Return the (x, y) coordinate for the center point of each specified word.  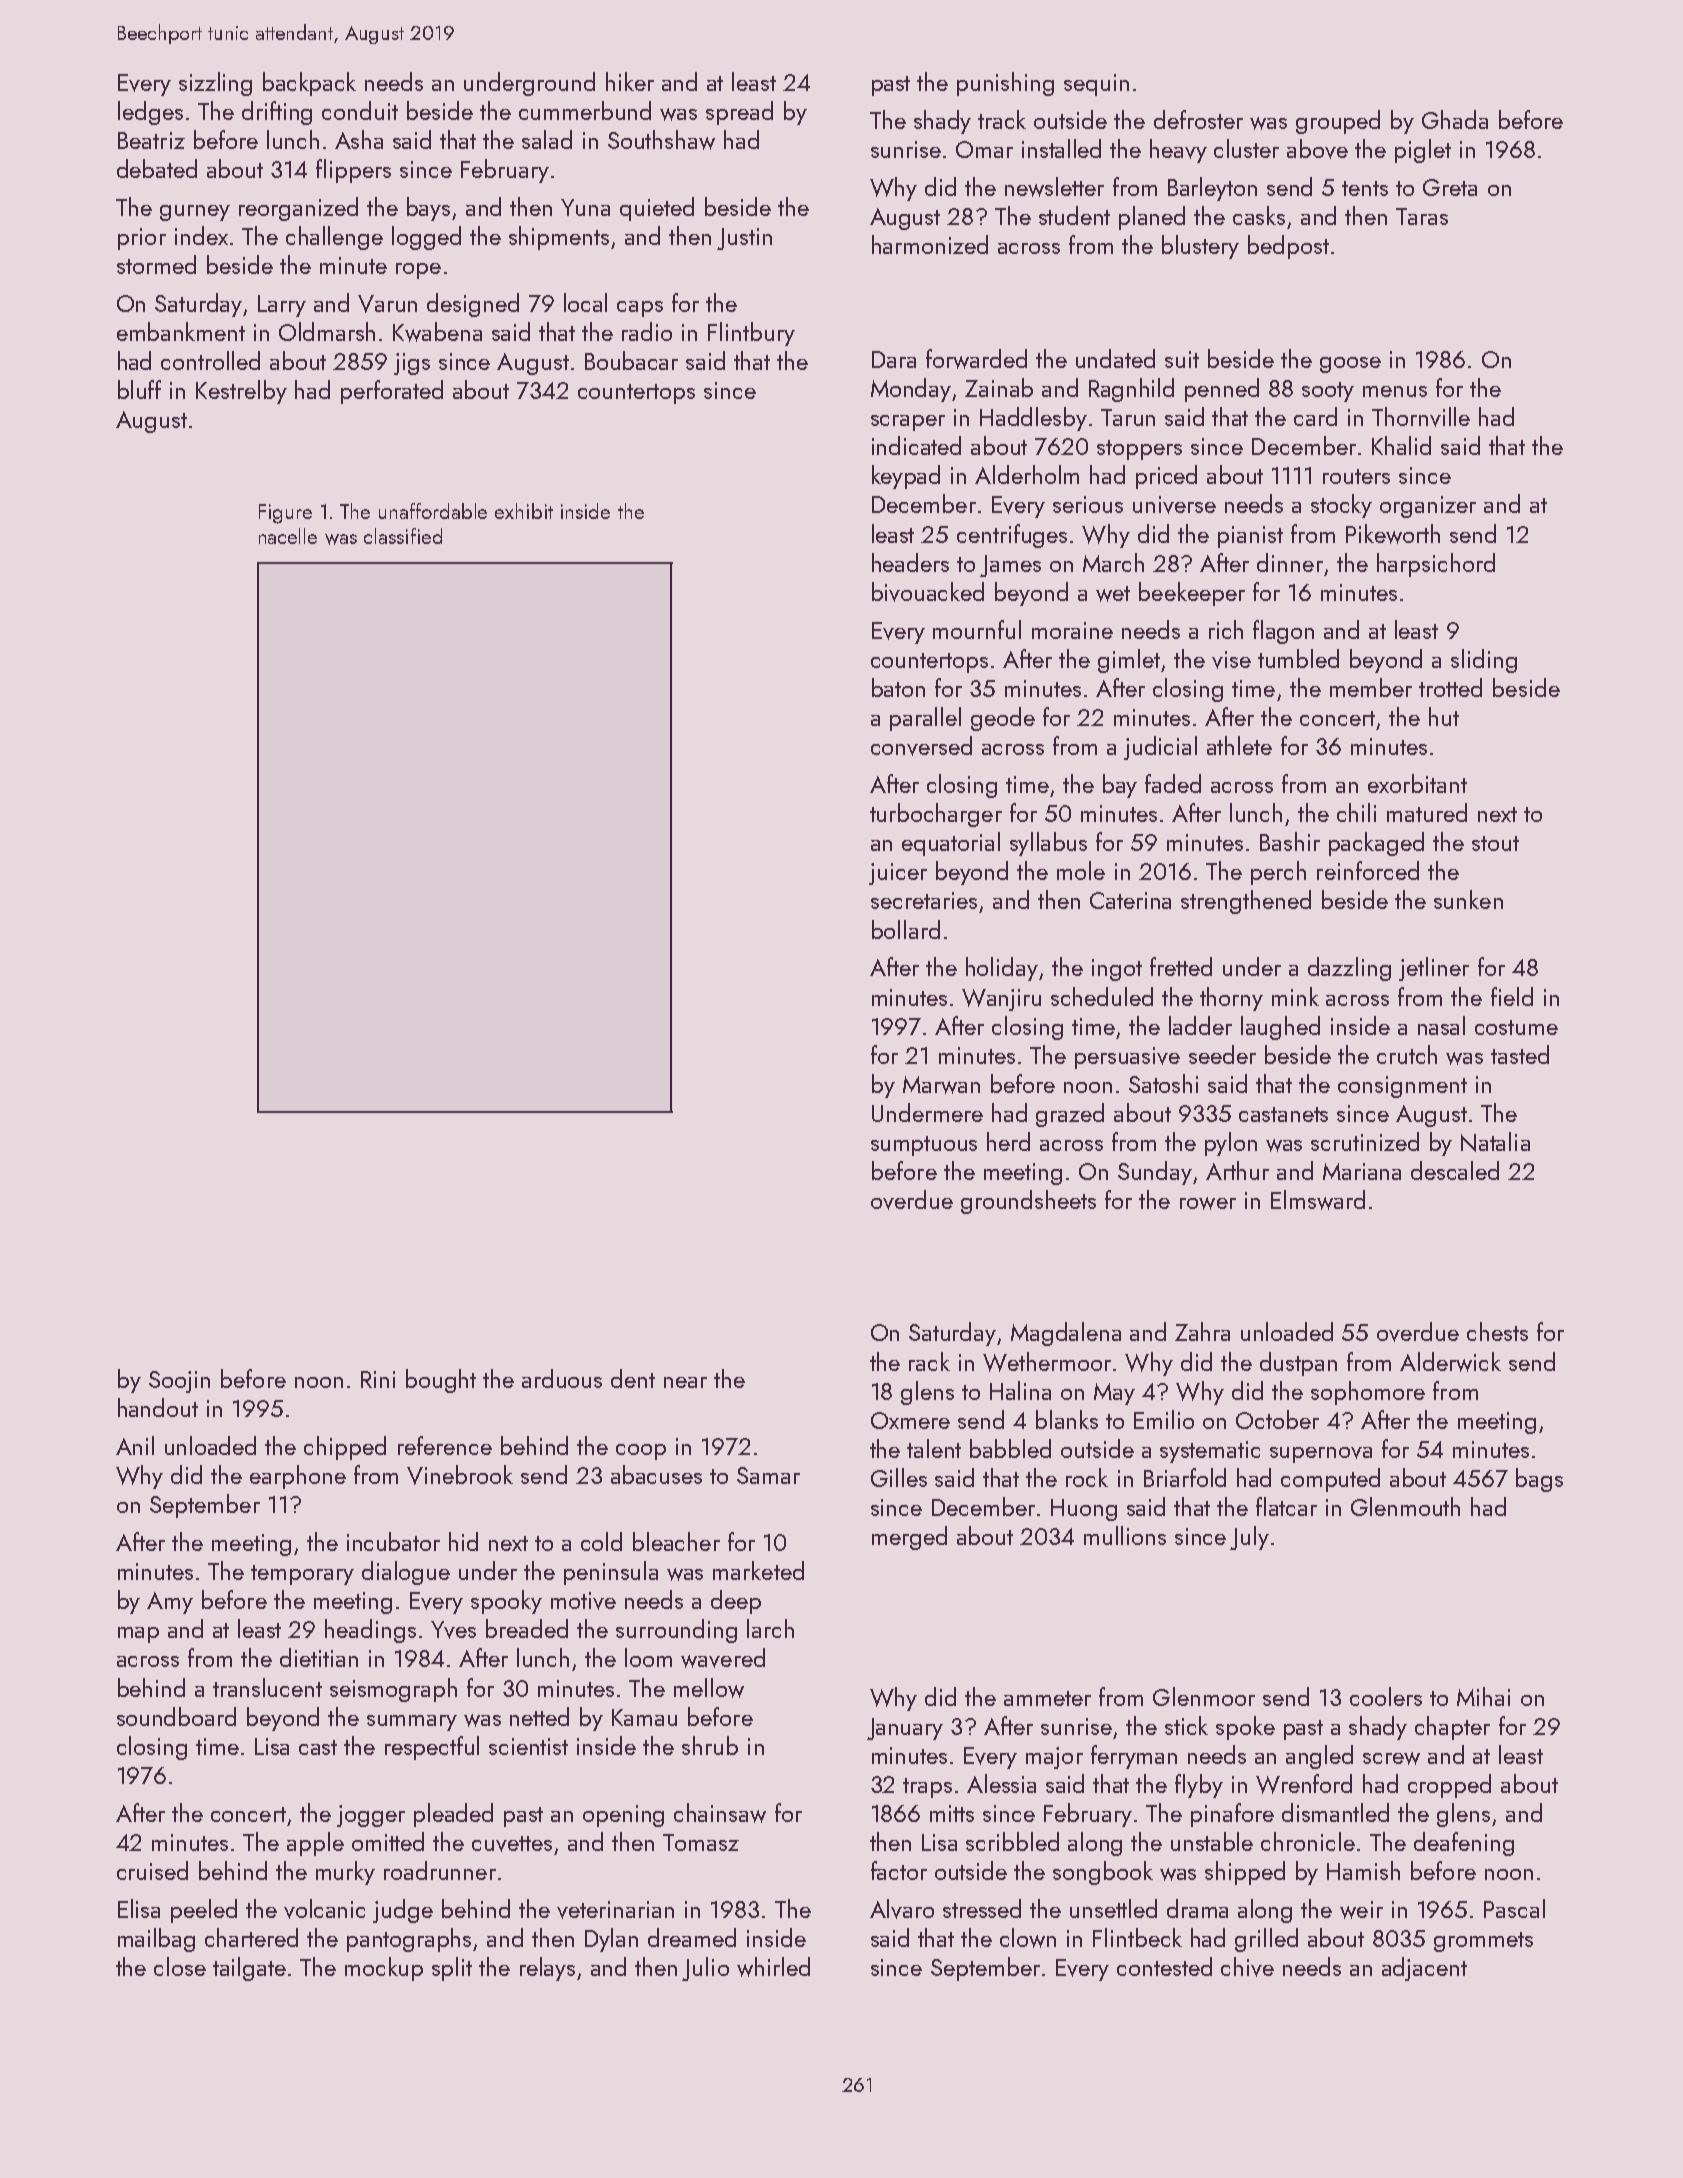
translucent (267, 1687)
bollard (906, 929)
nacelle (288, 536)
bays (428, 209)
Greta (1450, 187)
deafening (1464, 1844)
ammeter (1047, 1698)
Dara (894, 359)
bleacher (676, 1541)
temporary (302, 1575)
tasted (1520, 1054)
